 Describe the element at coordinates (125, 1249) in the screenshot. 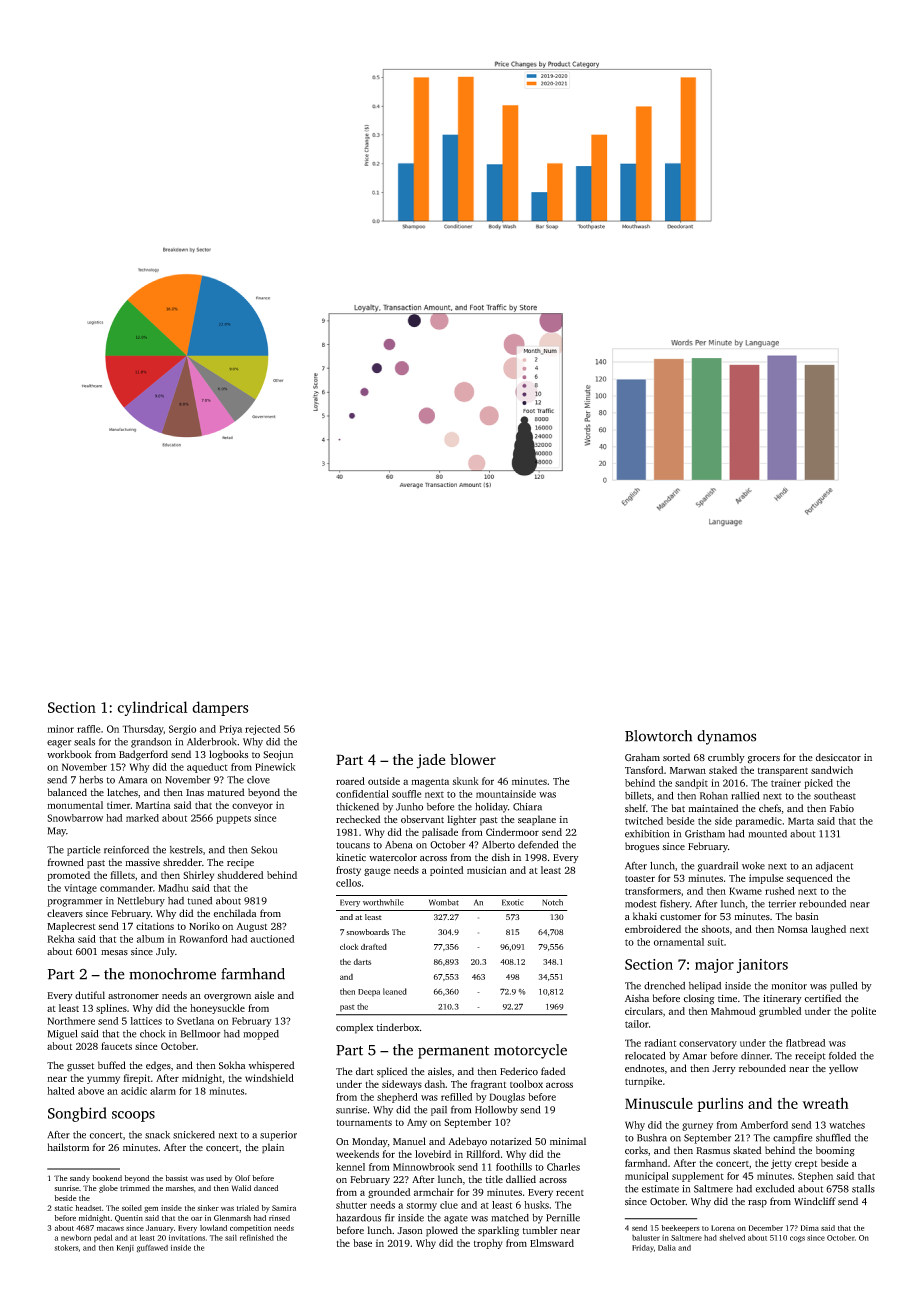

I see `Kenji` at that location.
